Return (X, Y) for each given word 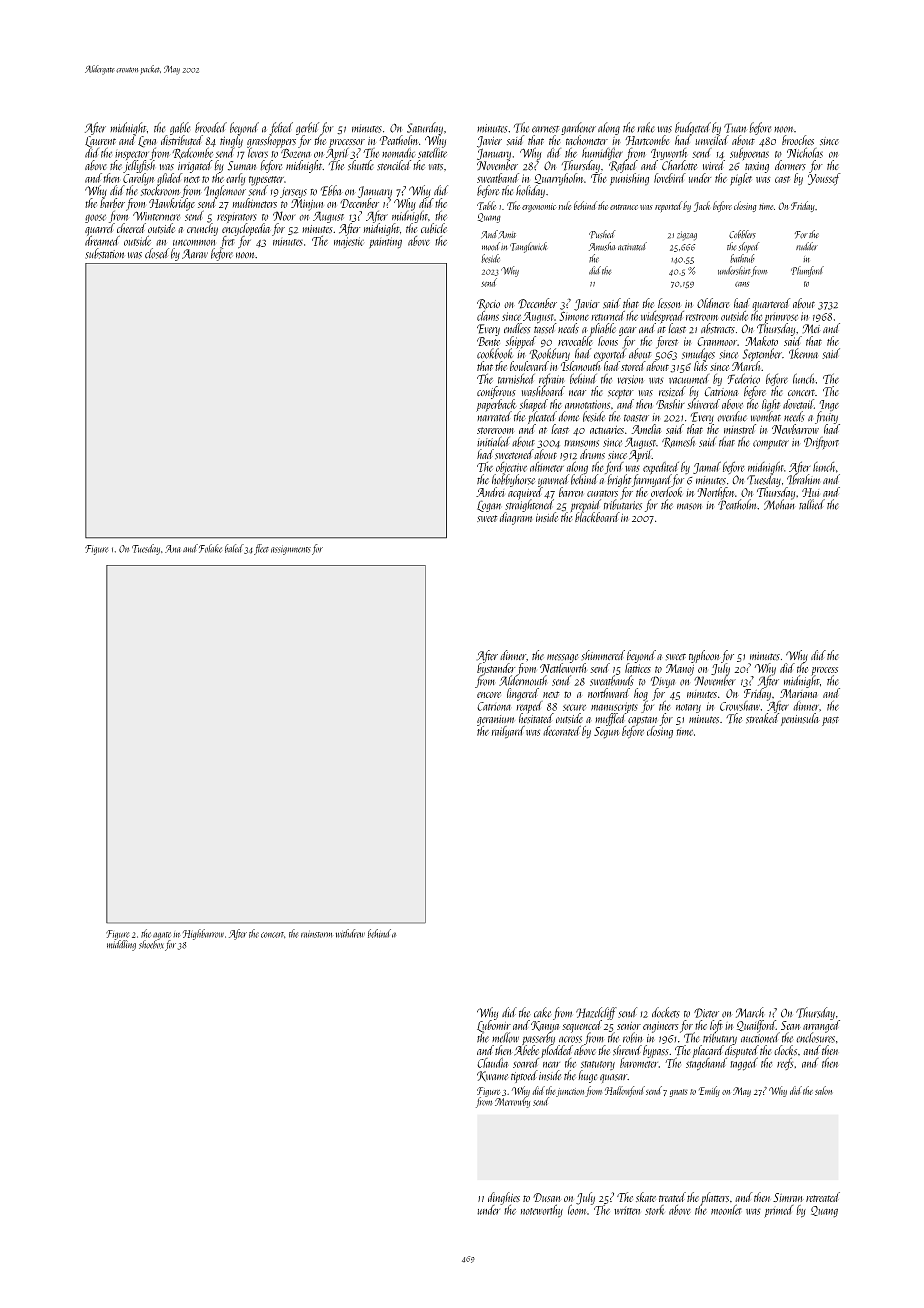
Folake (210, 548)
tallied (812, 504)
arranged (821, 1026)
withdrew (350, 933)
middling (121, 945)
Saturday (425, 128)
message (563, 658)
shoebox (151, 944)
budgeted (693, 128)
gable (180, 128)
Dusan (547, 1197)
